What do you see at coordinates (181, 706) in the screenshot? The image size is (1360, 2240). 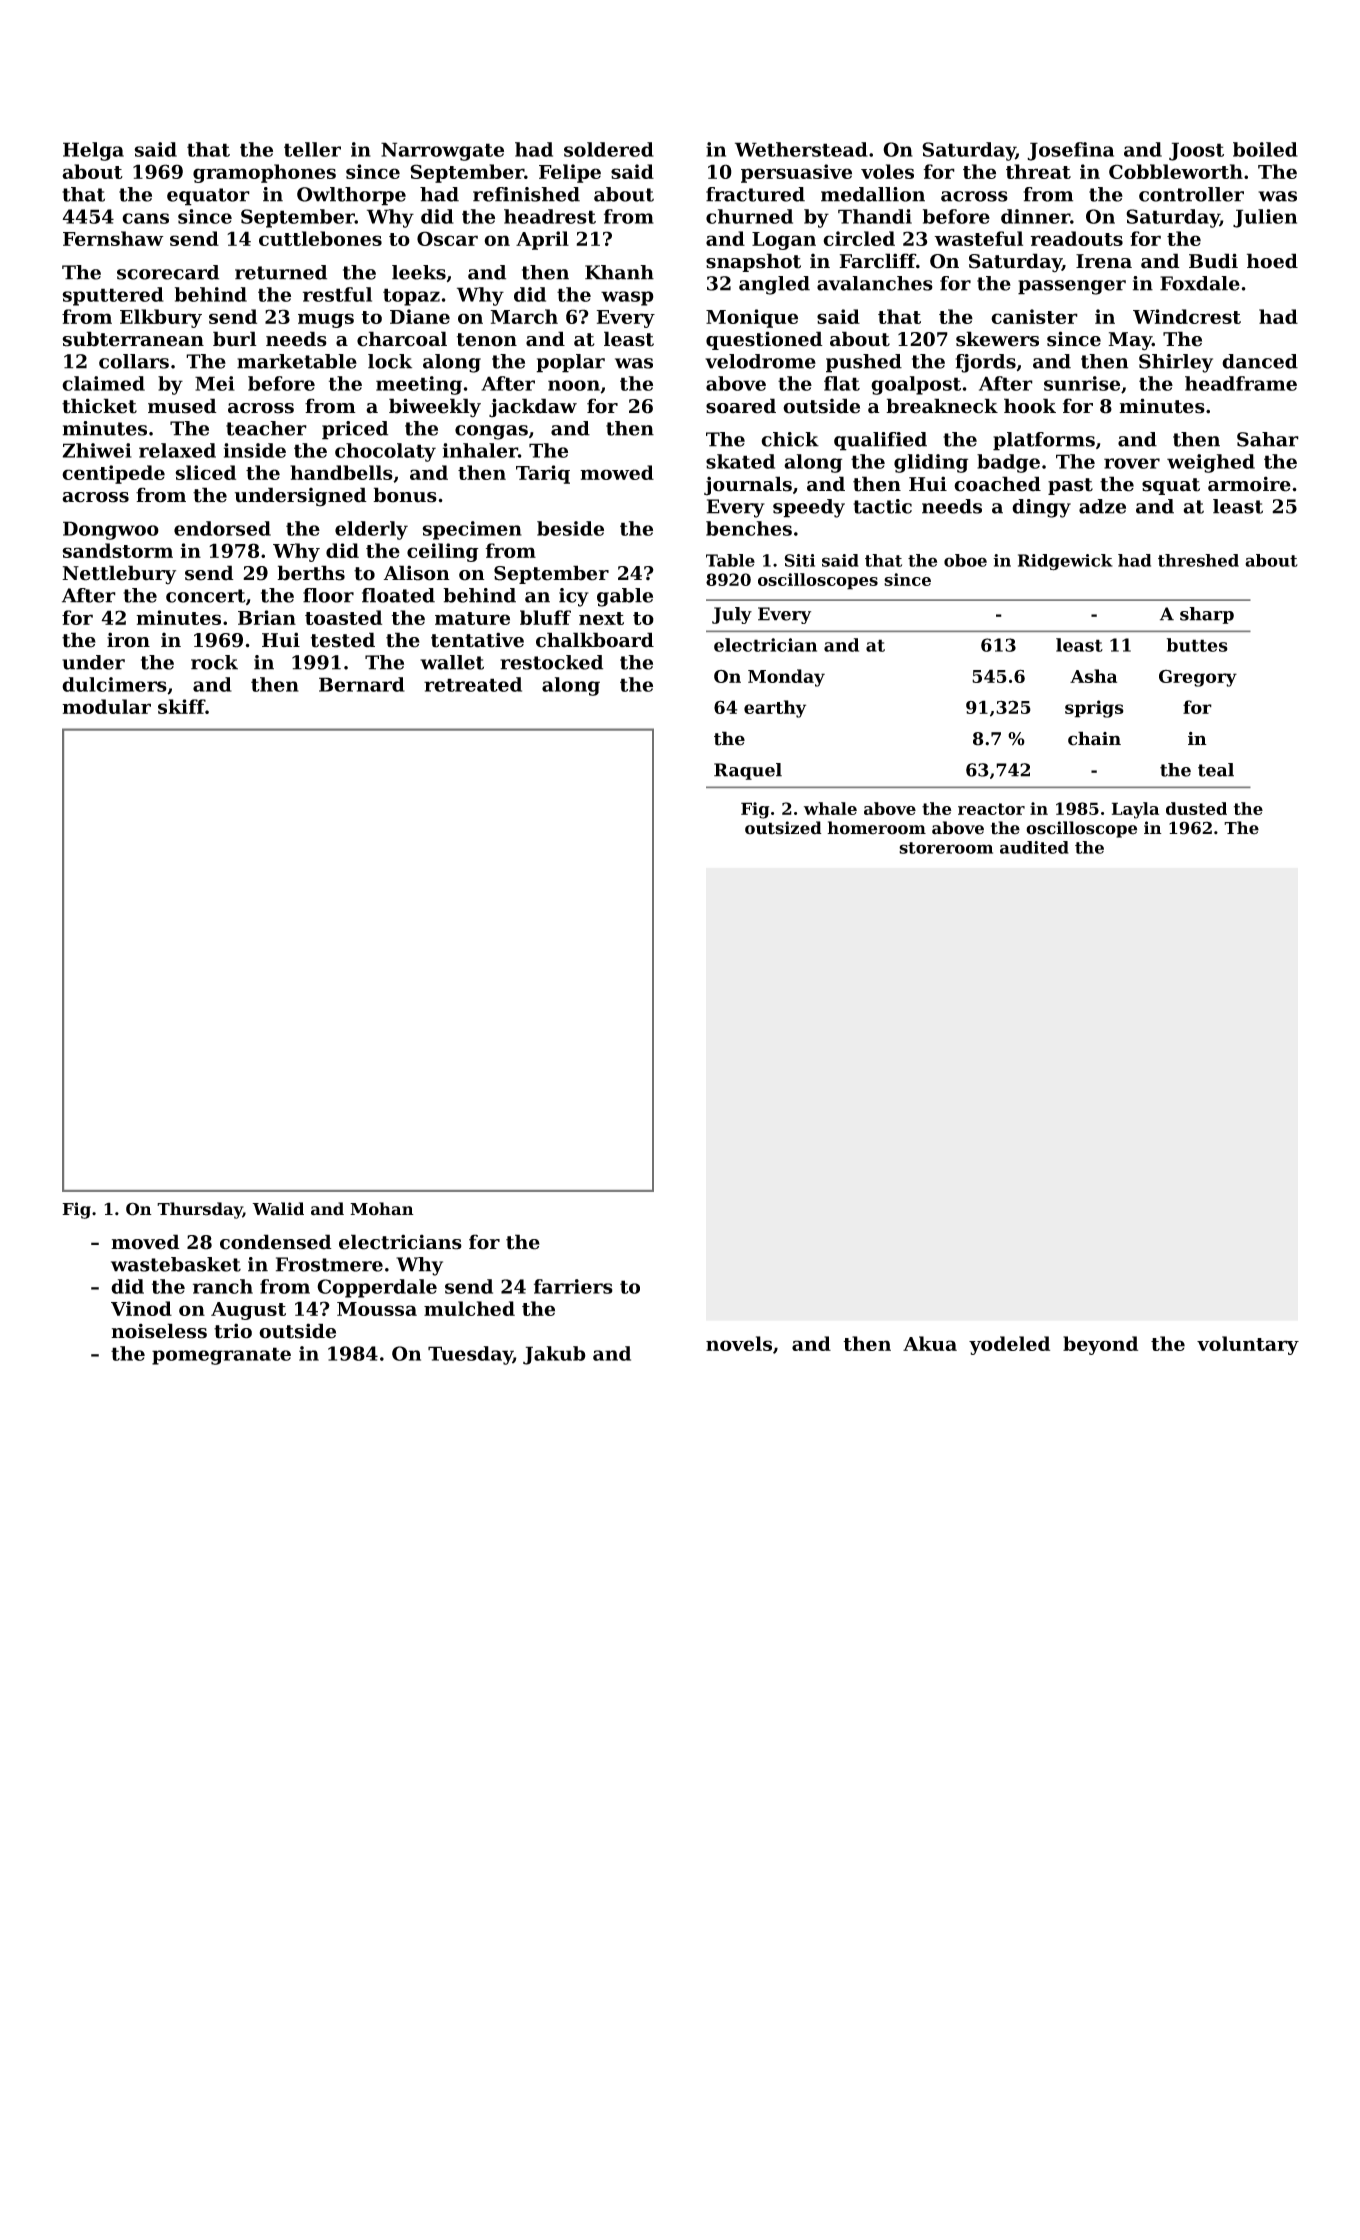 I see `skiff` at bounding box center [181, 706].
